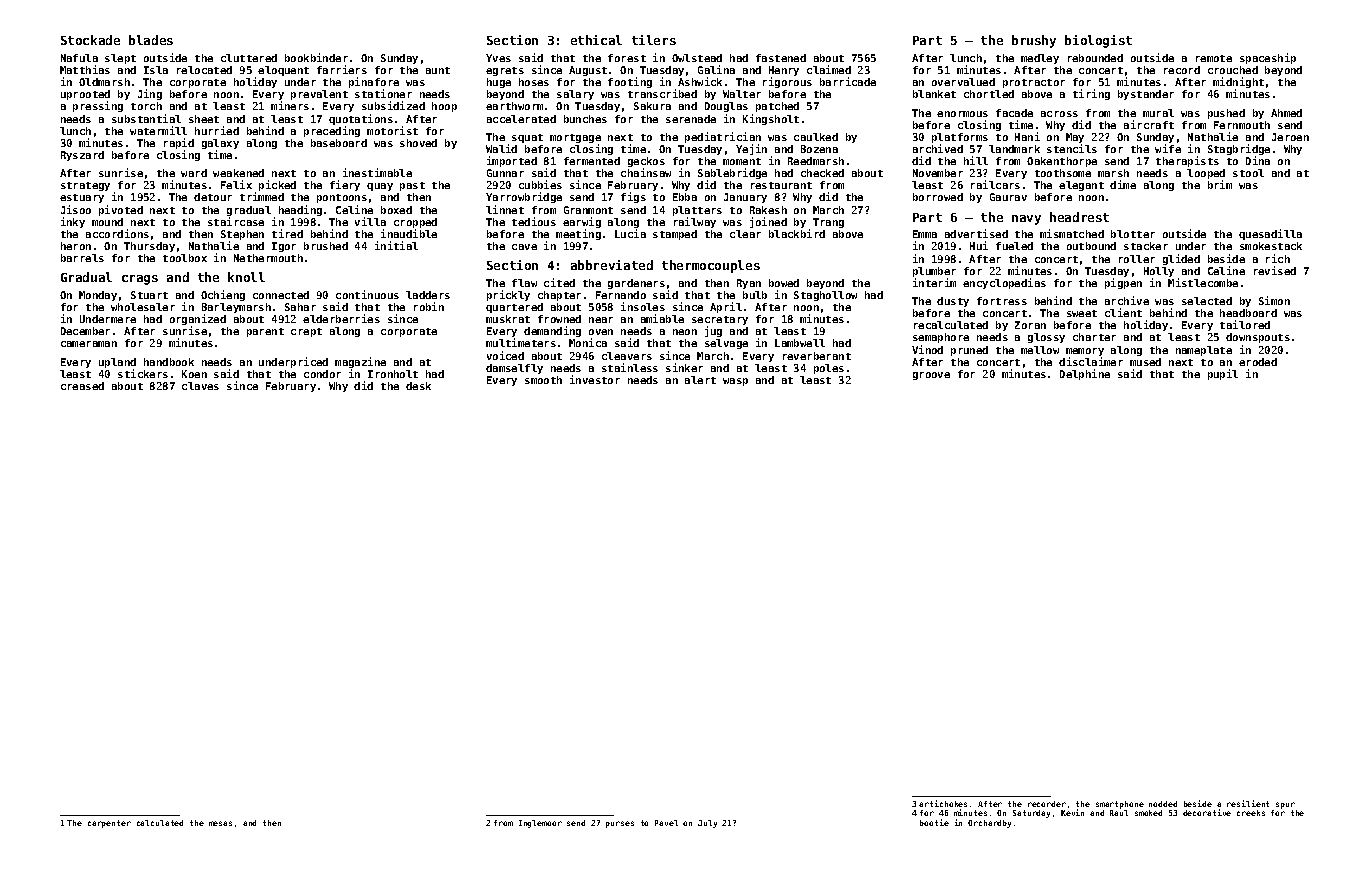 This screenshot has width=1372, height=887. Describe the element at coordinates (90, 40) in the screenshot. I see `Stockade` at that location.
